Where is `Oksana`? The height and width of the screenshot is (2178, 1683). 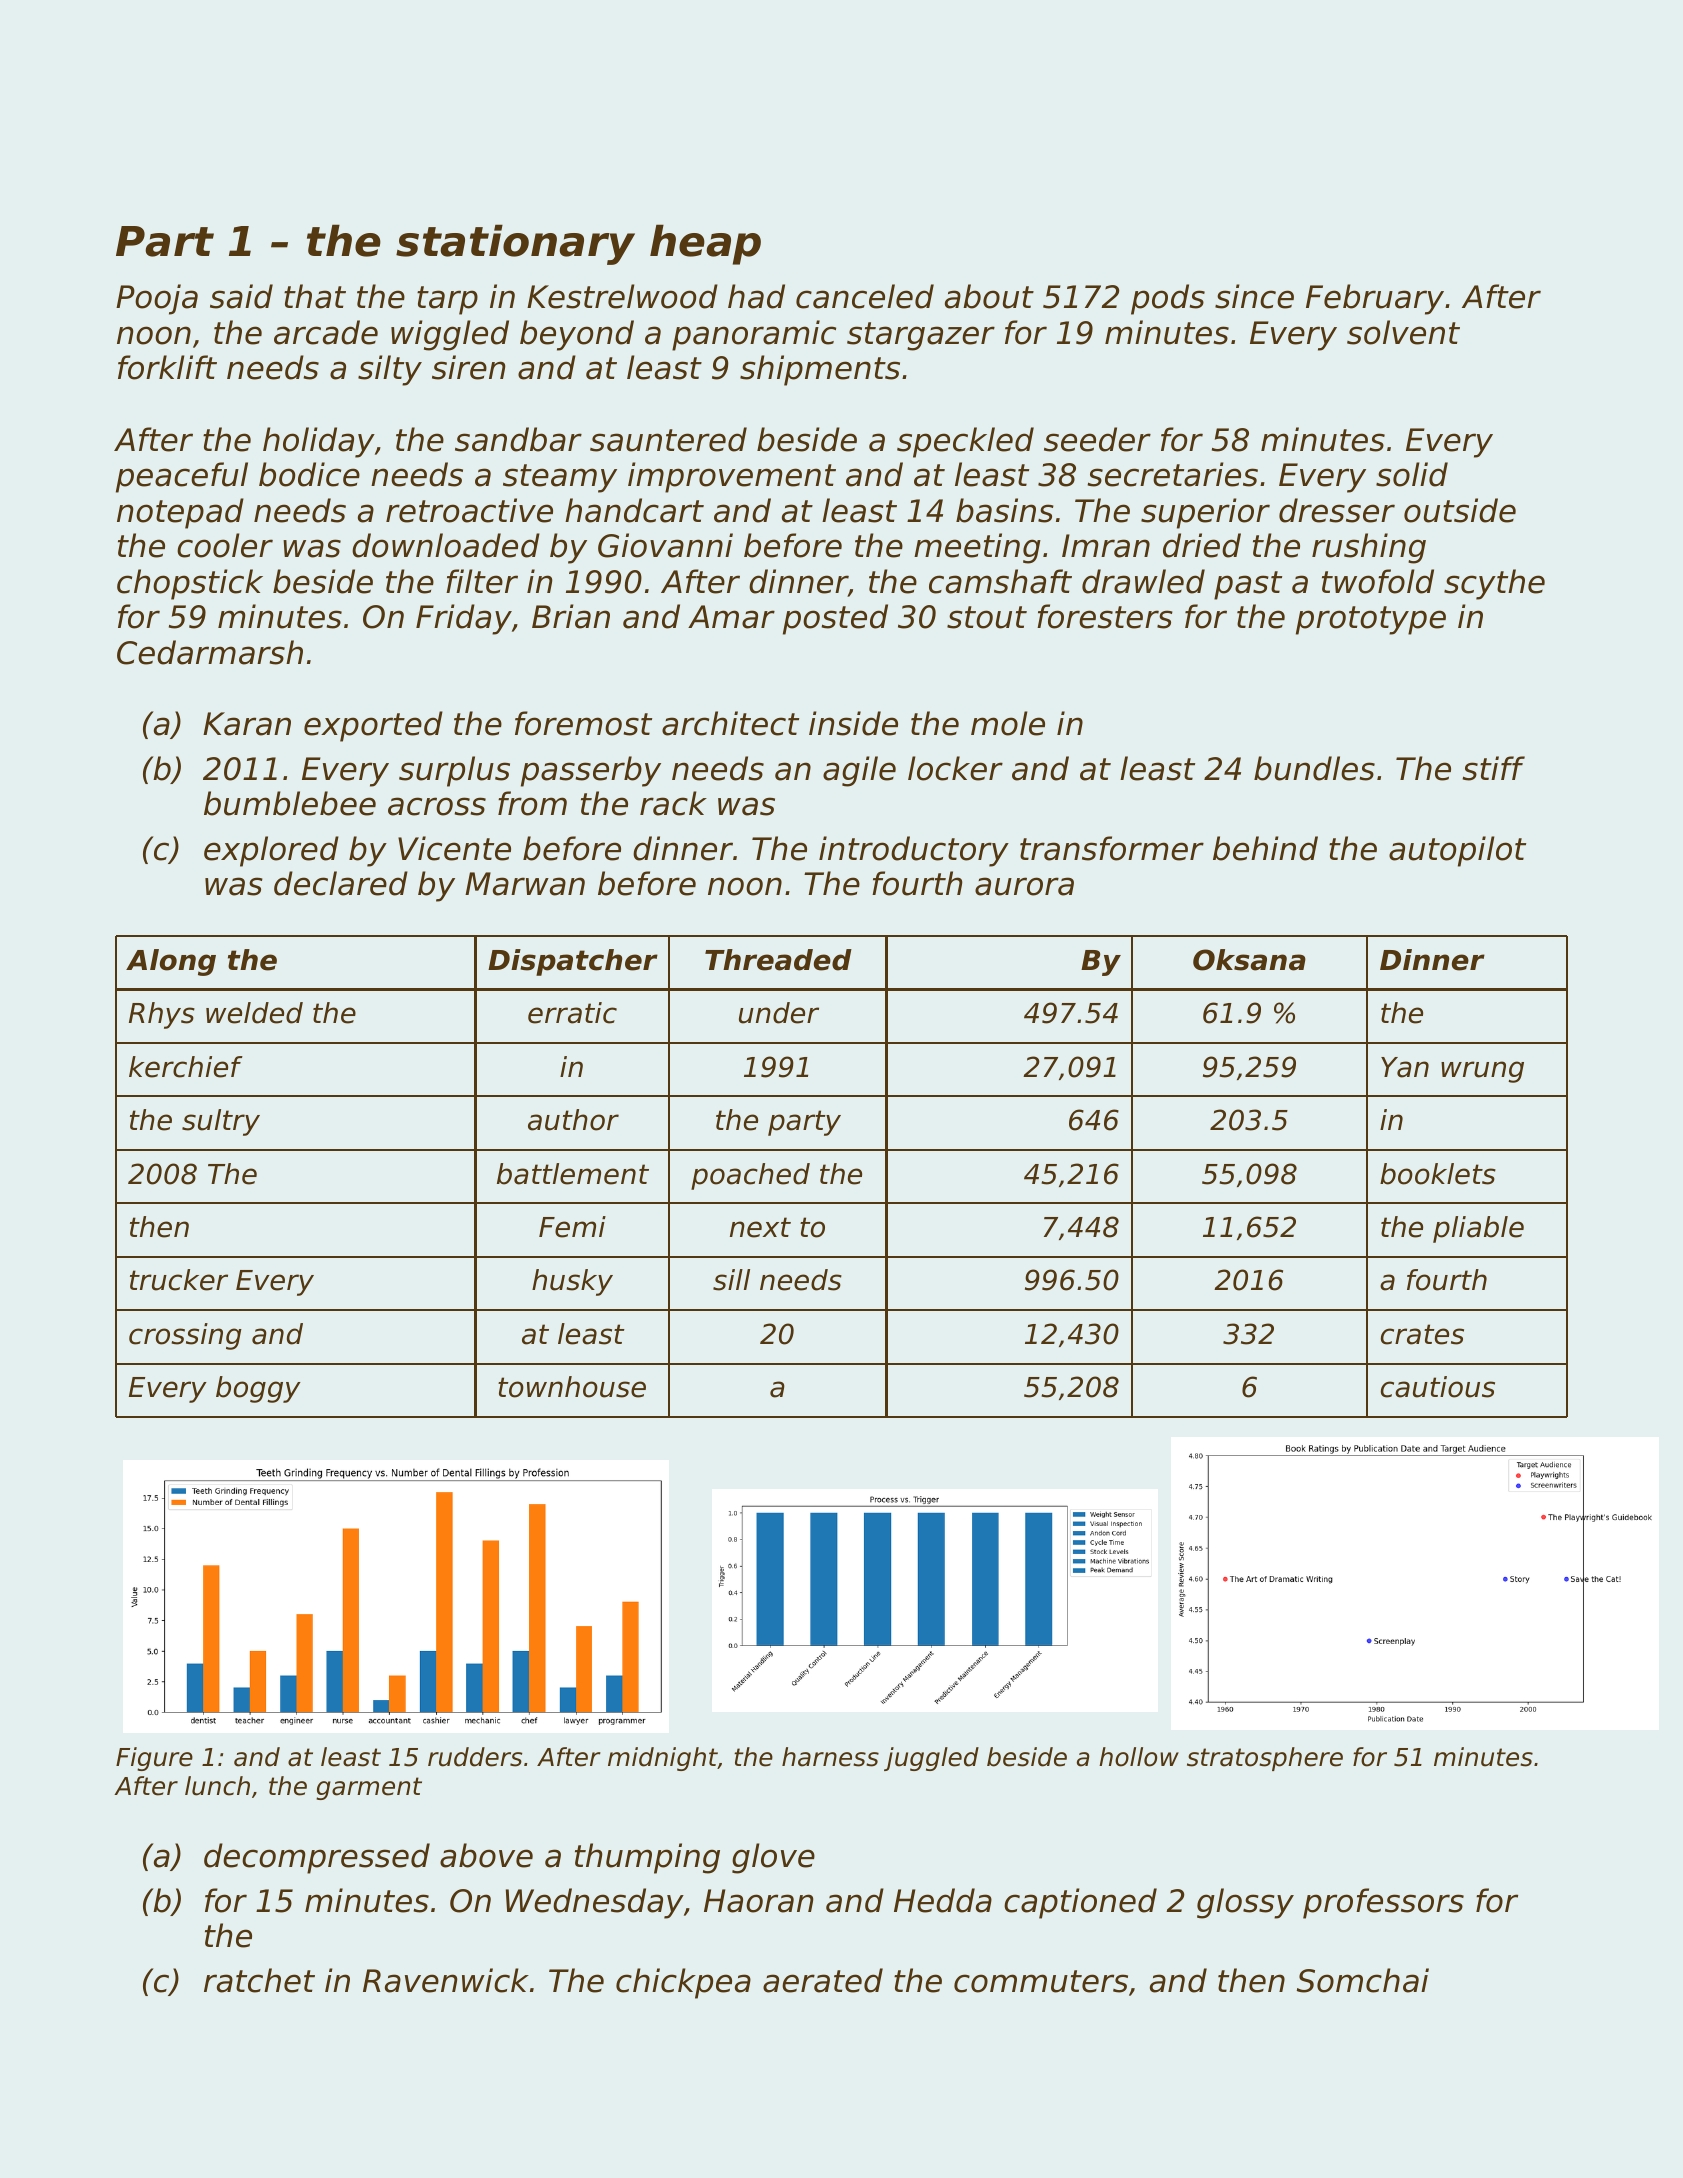 Oksana is located at coordinates (1249, 960).
